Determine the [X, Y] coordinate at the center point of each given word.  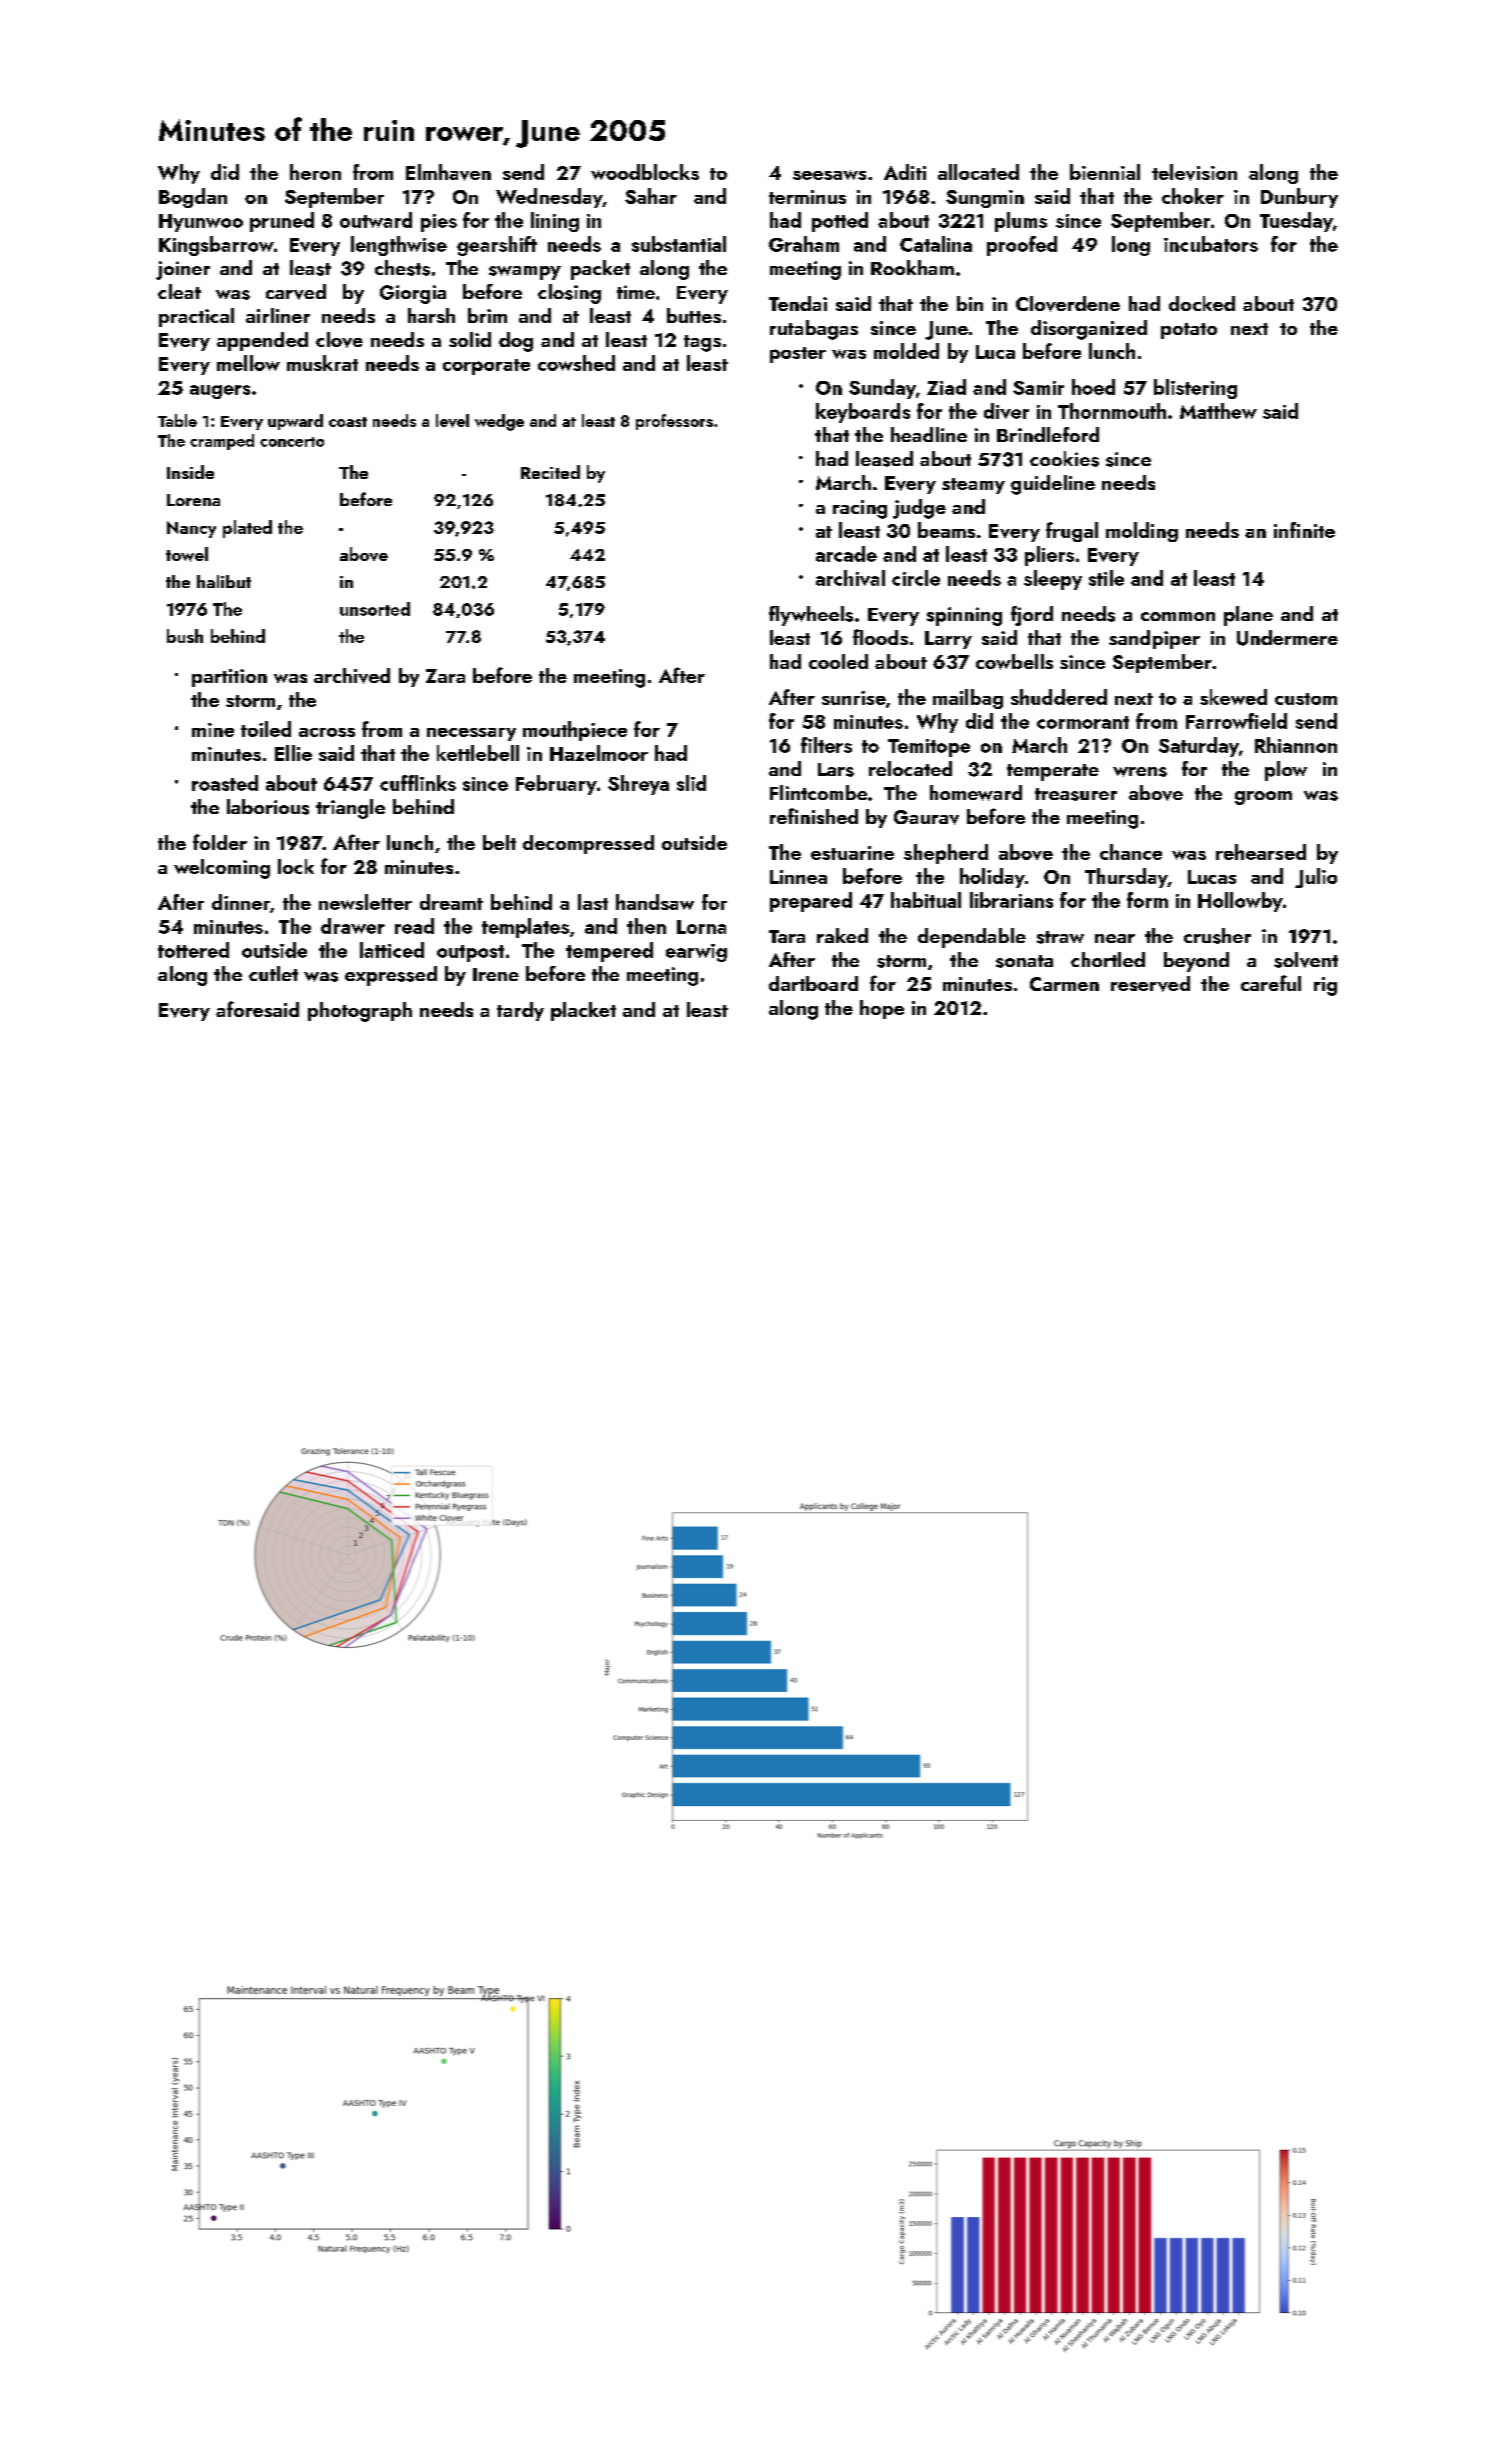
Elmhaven [448, 172]
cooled [838, 661]
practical [196, 317]
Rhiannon [1296, 745]
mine [213, 730]
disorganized [1089, 330]
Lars [836, 770]
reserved [1150, 984]
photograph [360, 1012]
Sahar [651, 196]
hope [882, 1009]
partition [229, 678]
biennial [1105, 172]
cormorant [1083, 722]
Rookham [912, 267]
